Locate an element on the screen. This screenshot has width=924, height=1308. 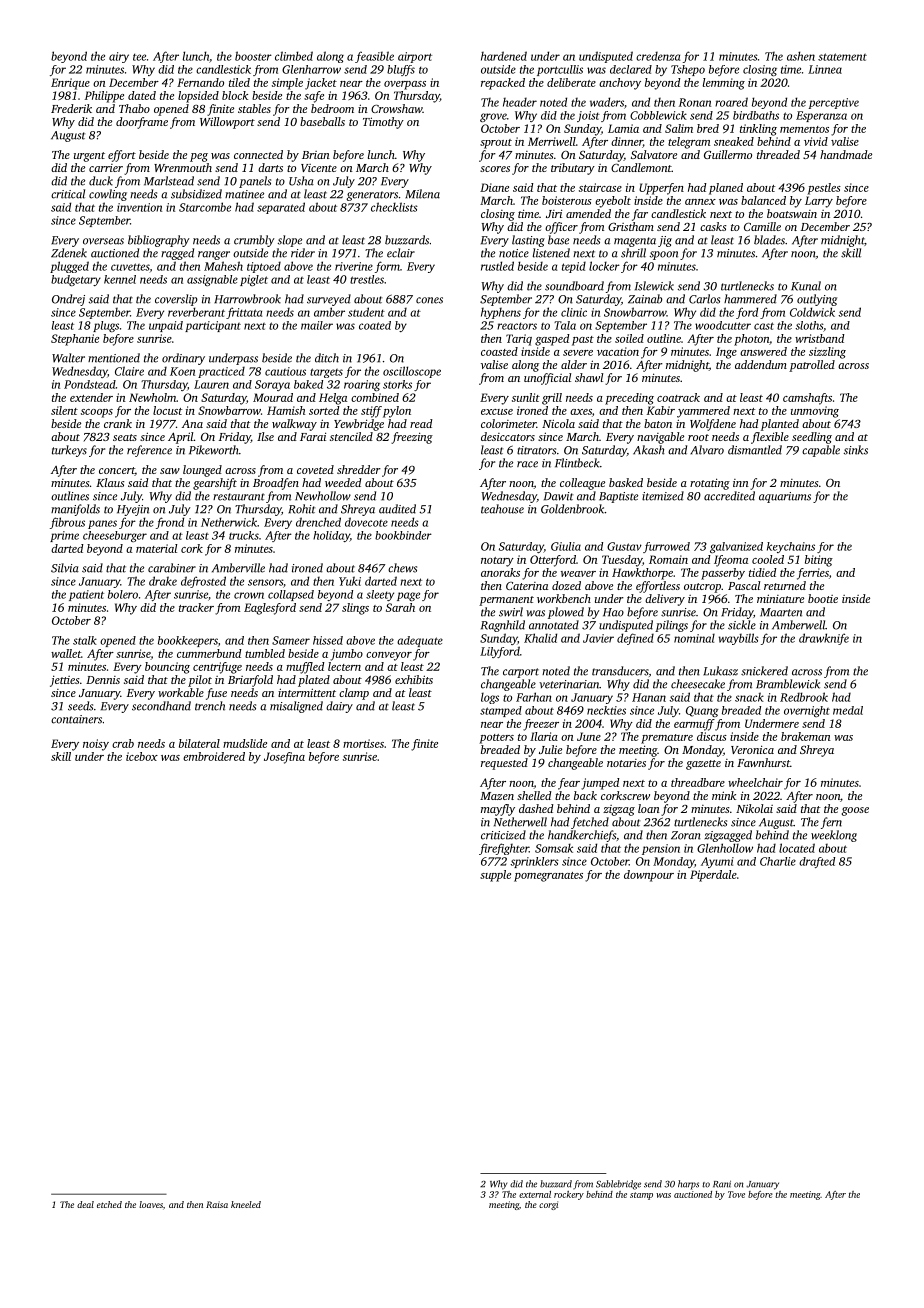
Rani is located at coordinates (722, 1184).
